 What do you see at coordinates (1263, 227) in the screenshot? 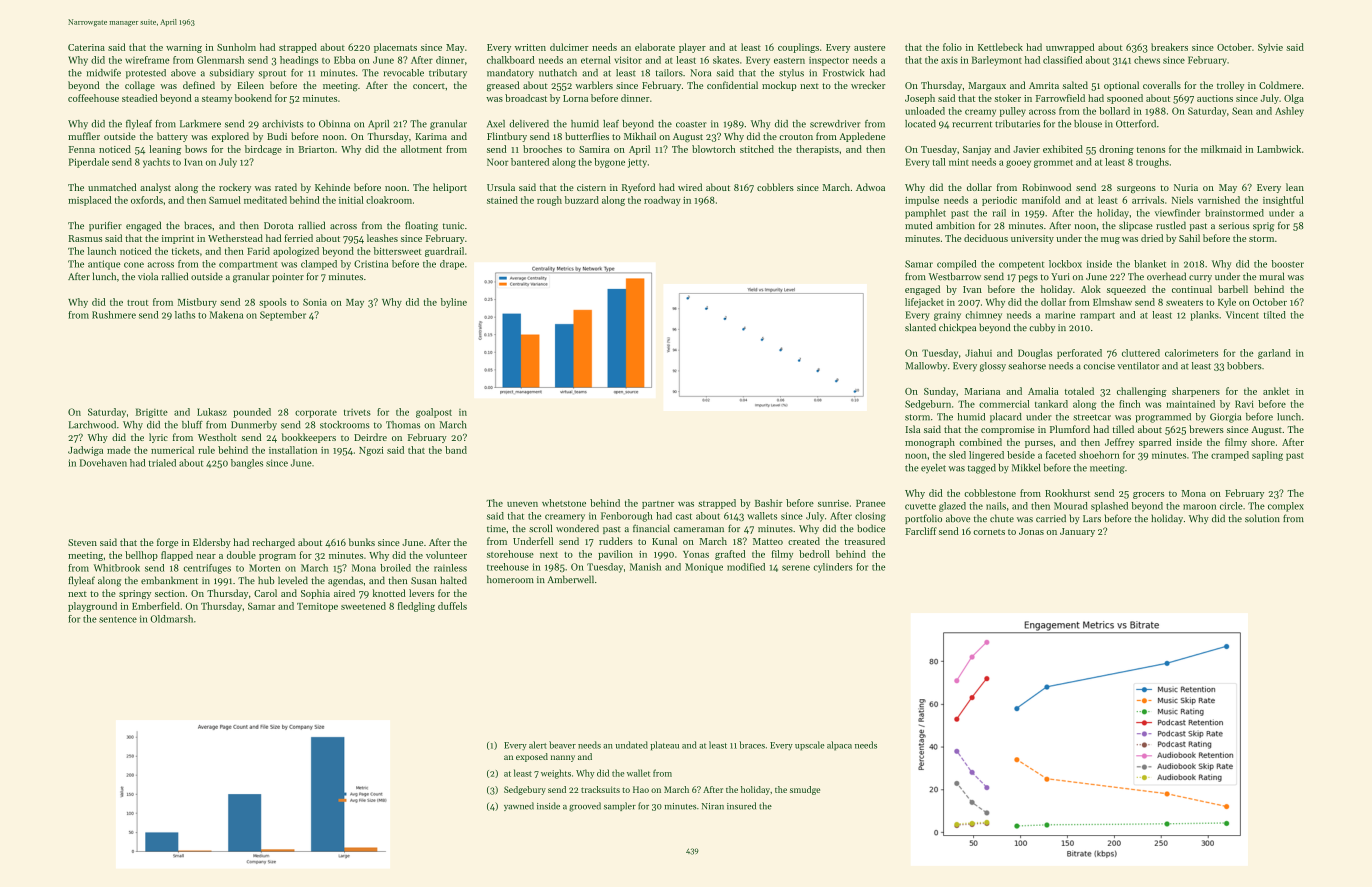
I see `sprig` at bounding box center [1263, 227].
